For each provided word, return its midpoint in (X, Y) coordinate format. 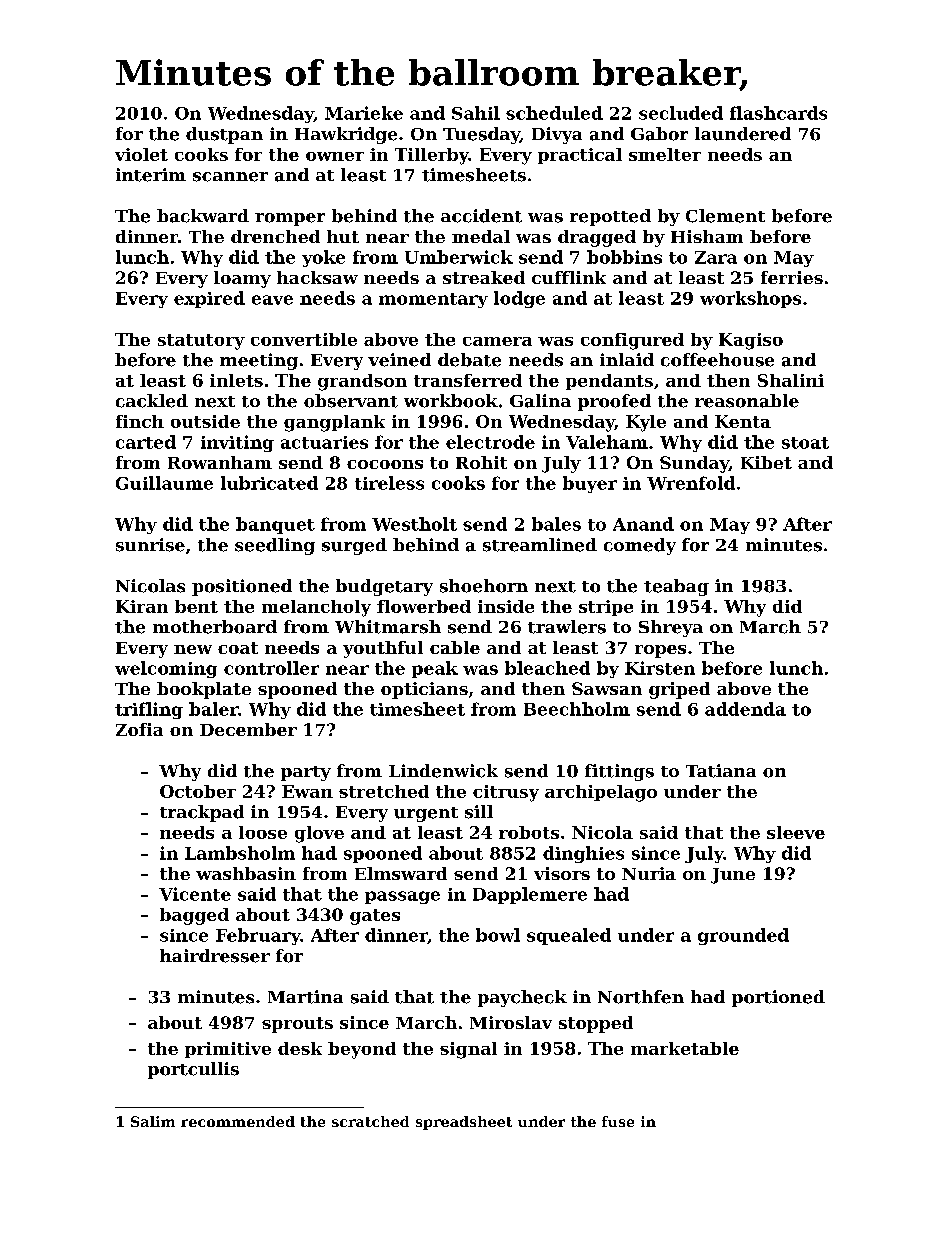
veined (399, 360)
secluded (681, 113)
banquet (275, 525)
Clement (725, 216)
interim (151, 175)
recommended (238, 1121)
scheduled (554, 113)
